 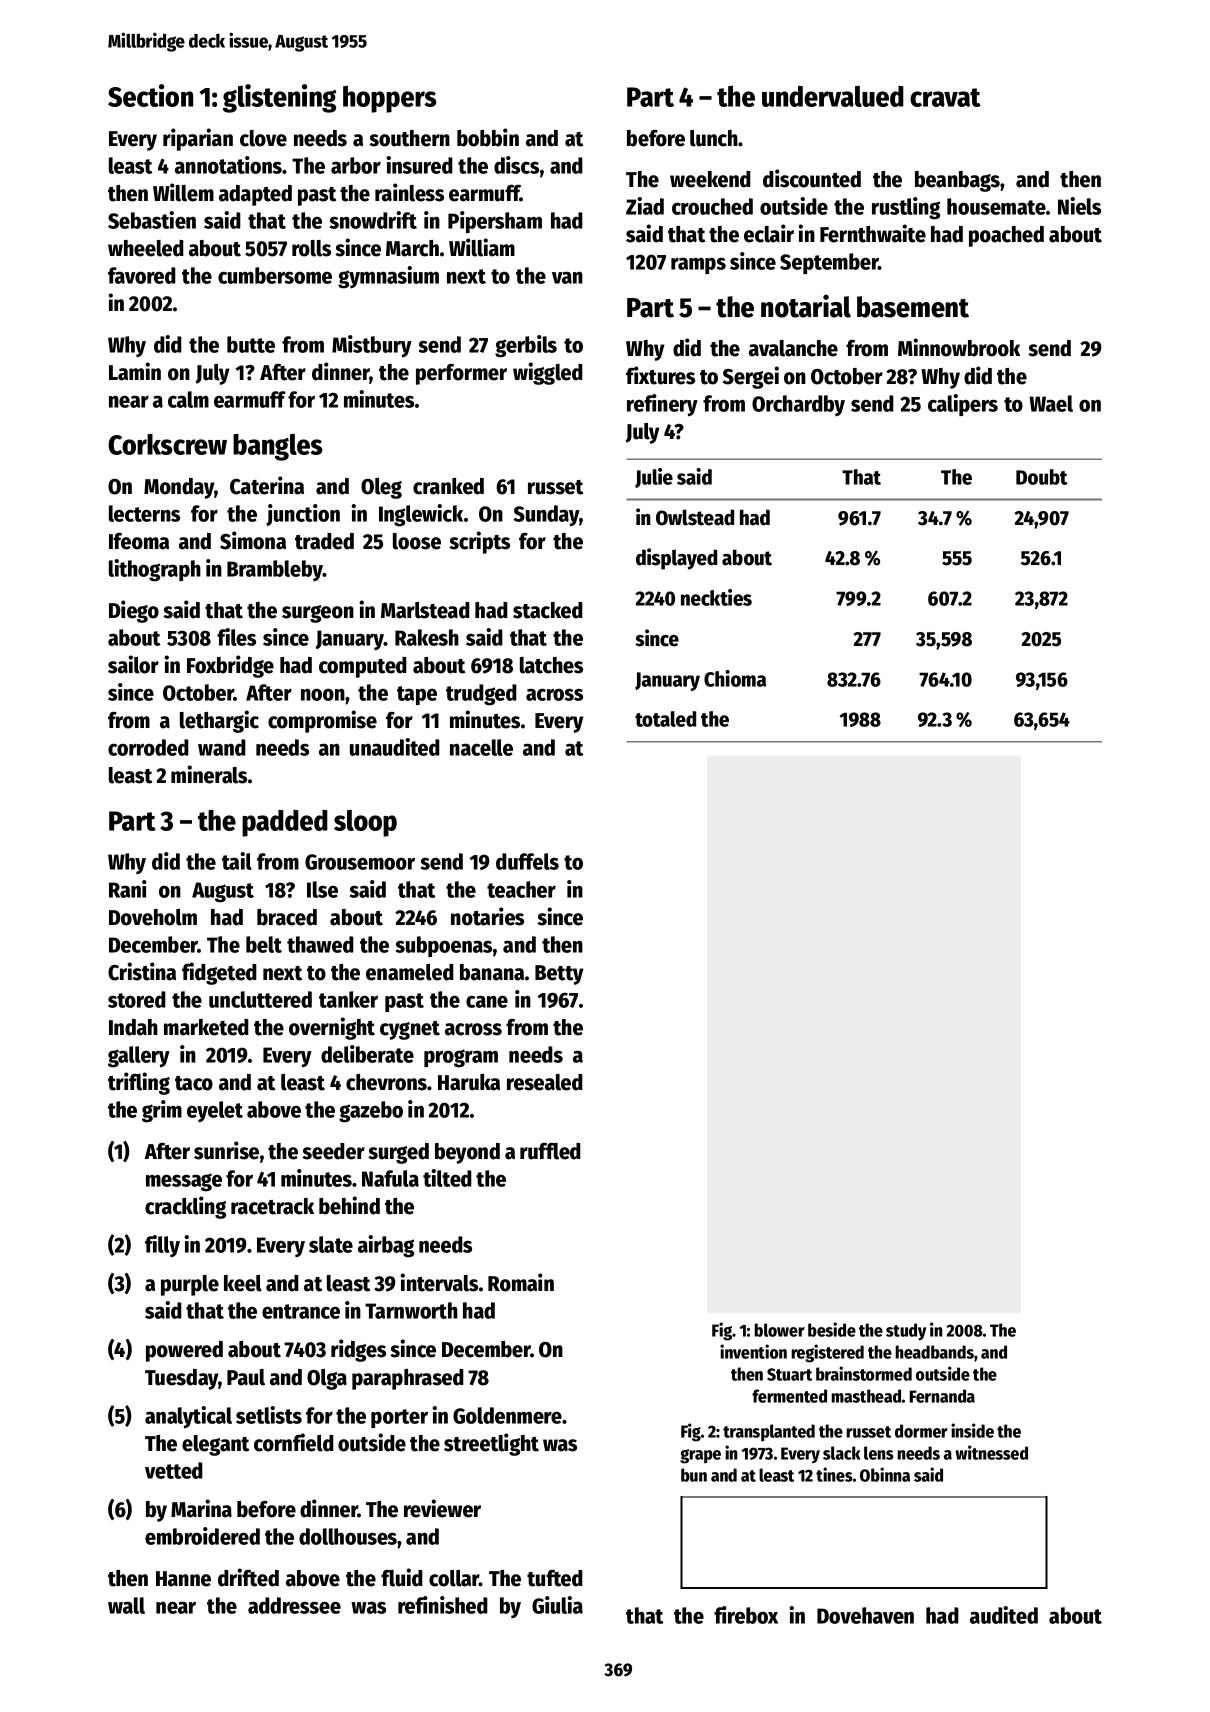 What do you see at coordinates (194, 1083) in the image?
I see `taco` at bounding box center [194, 1083].
